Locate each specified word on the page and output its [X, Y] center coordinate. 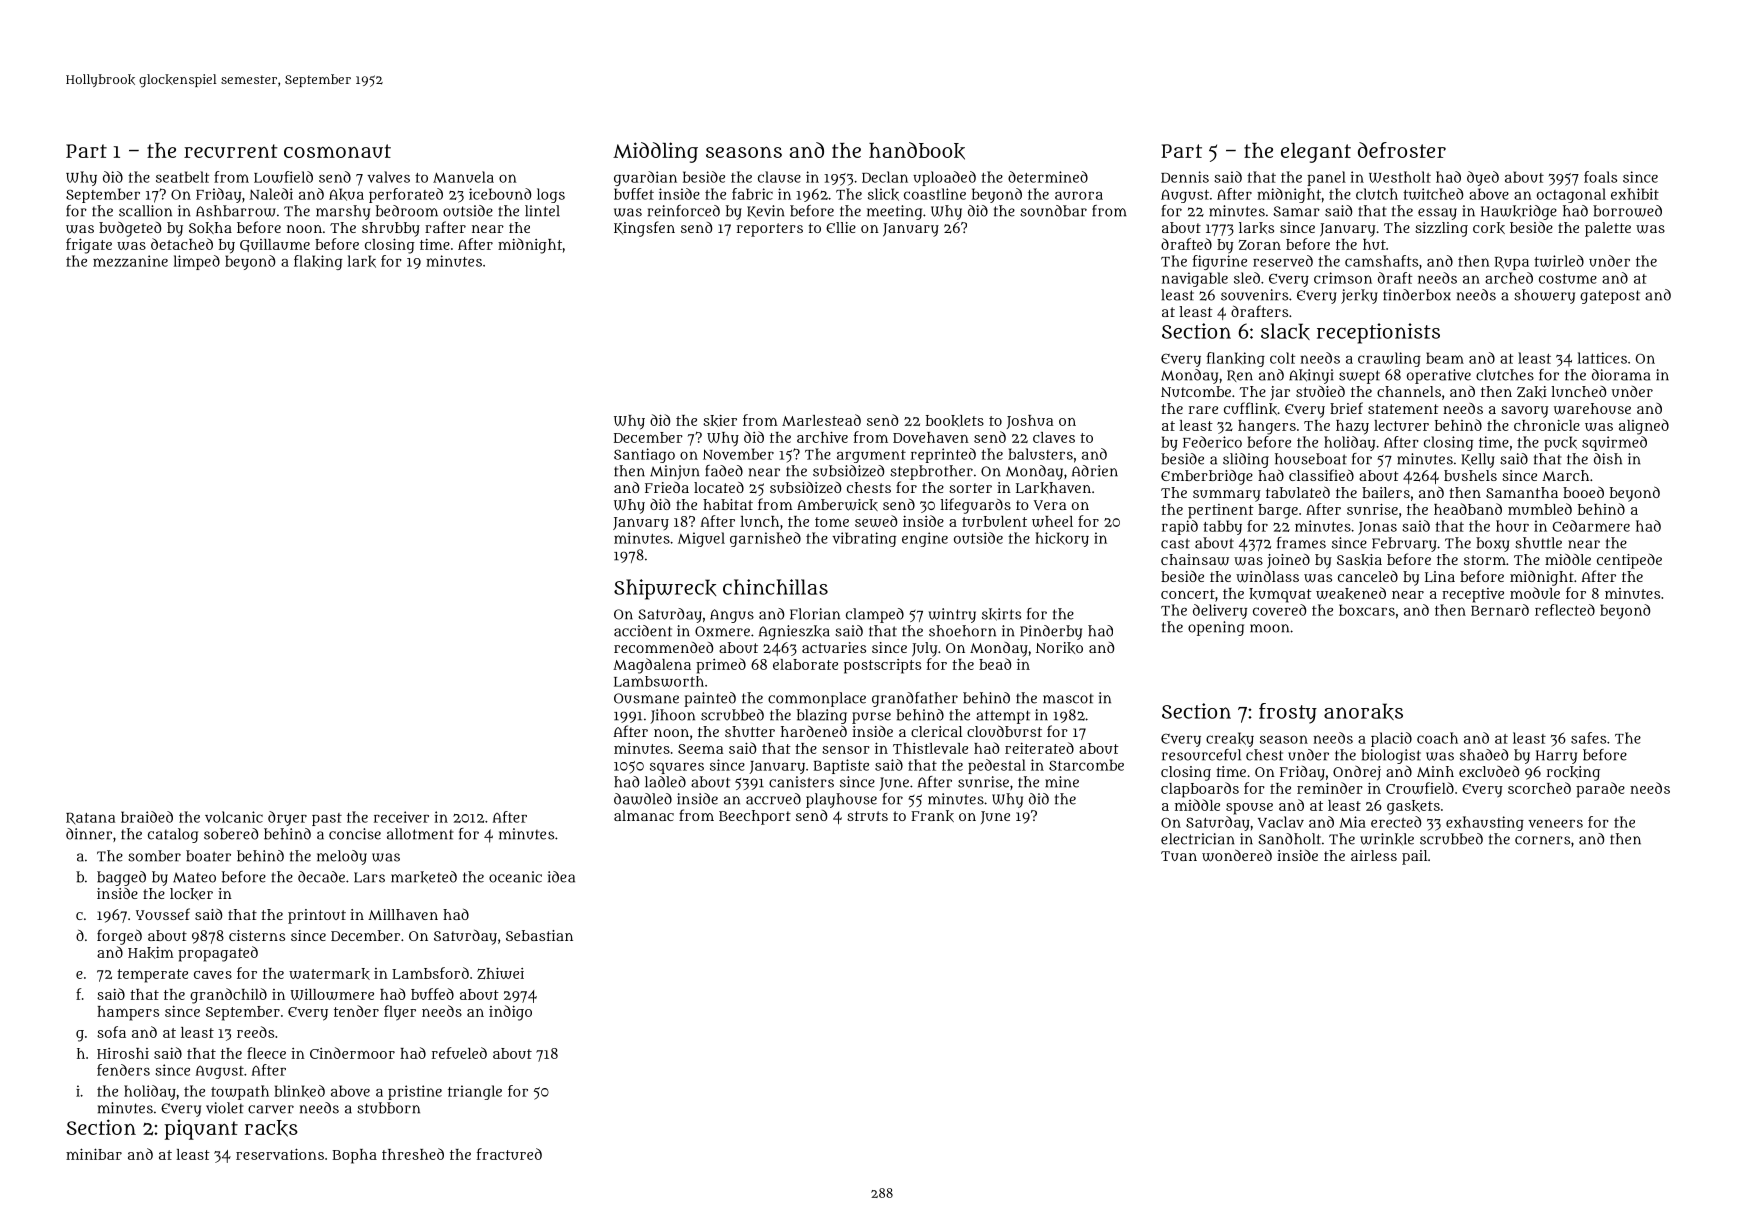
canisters [801, 782]
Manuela [463, 177]
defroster [1402, 150]
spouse [1249, 809]
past [327, 819]
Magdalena [652, 666]
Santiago [644, 455]
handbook [917, 151]
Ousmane [646, 698]
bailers [1386, 492]
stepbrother [931, 472]
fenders [123, 1070]
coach [1437, 738]
